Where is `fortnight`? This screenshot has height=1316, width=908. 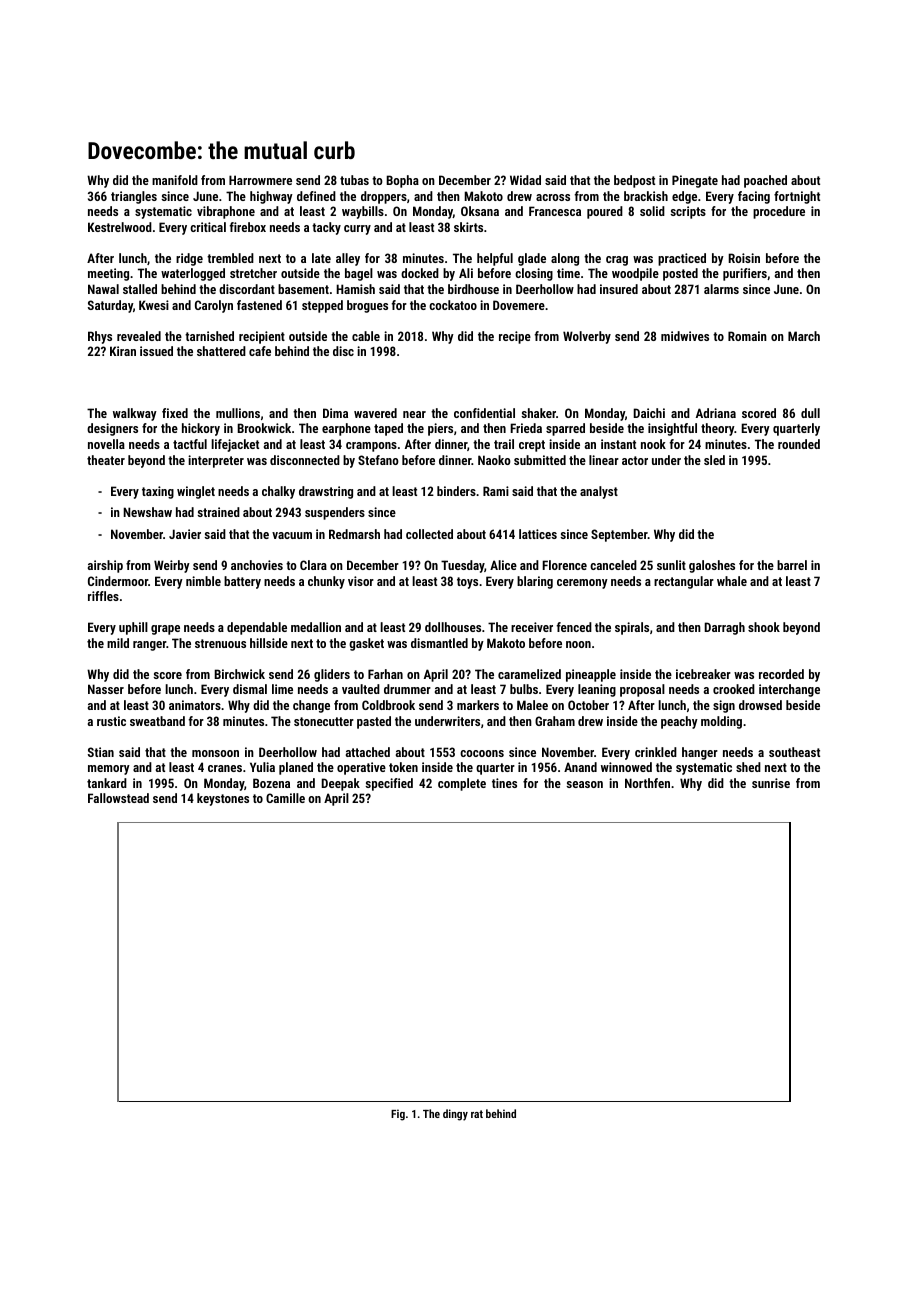 fortnight is located at coordinates (797, 197).
